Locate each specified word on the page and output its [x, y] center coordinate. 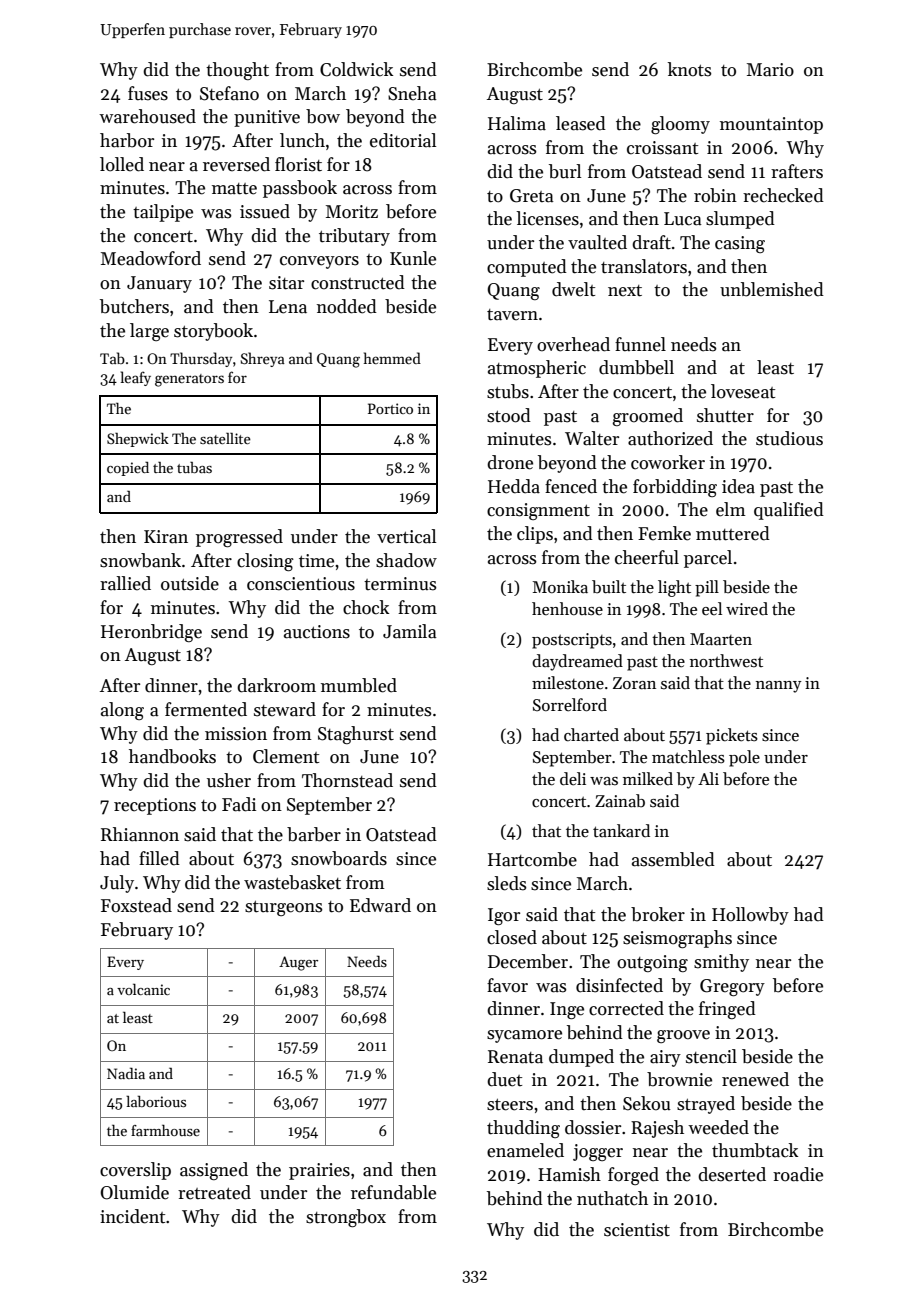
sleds [506, 883]
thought [237, 71]
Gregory [732, 987]
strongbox [346, 1218]
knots [689, 69]
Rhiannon [140, 834]
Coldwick [356, 69]
